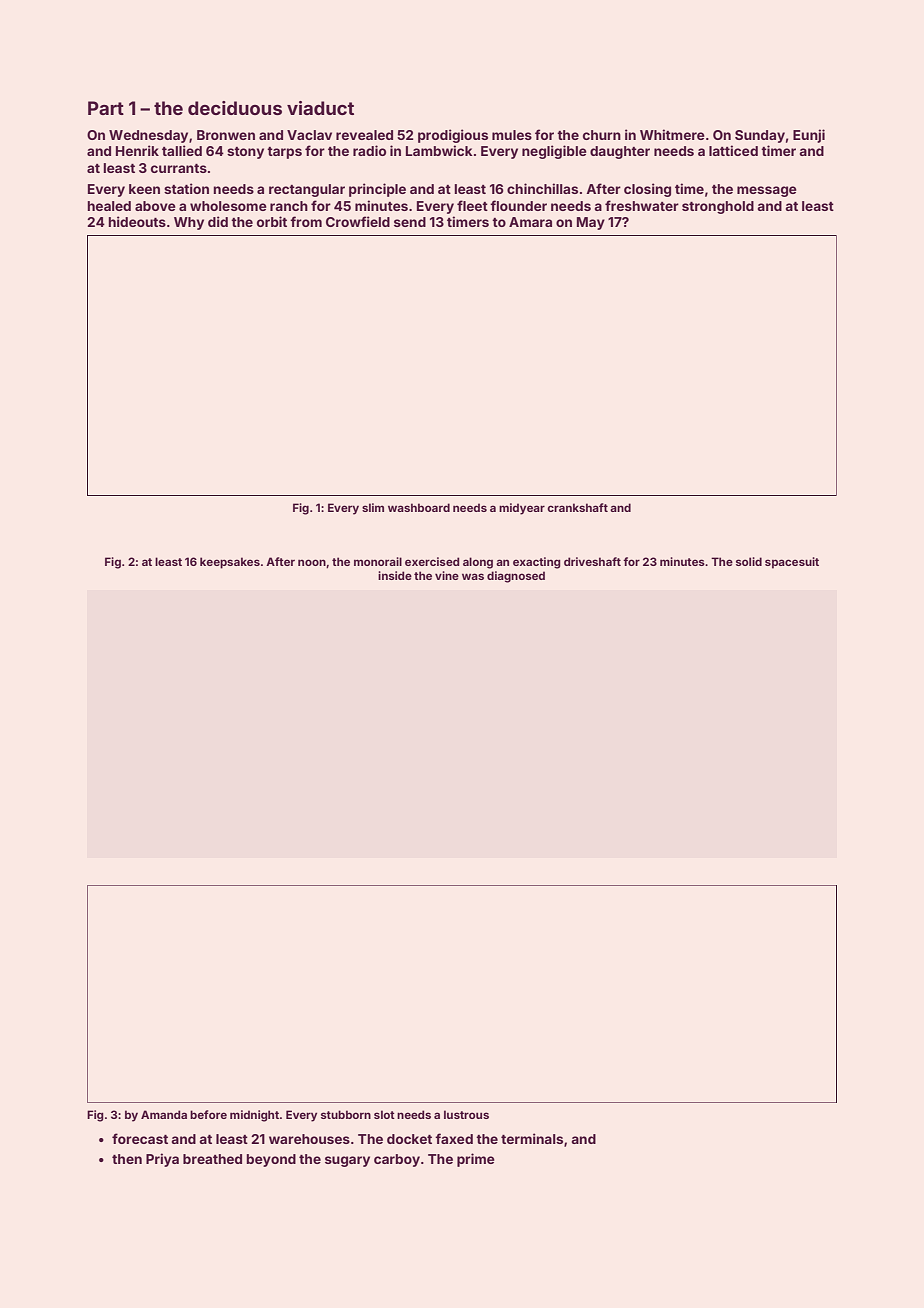 This image has height=1308, width=924. What do you see at coordinates (284, 153) in the image?
I see `tarps` at bounding box center [284, 153].
